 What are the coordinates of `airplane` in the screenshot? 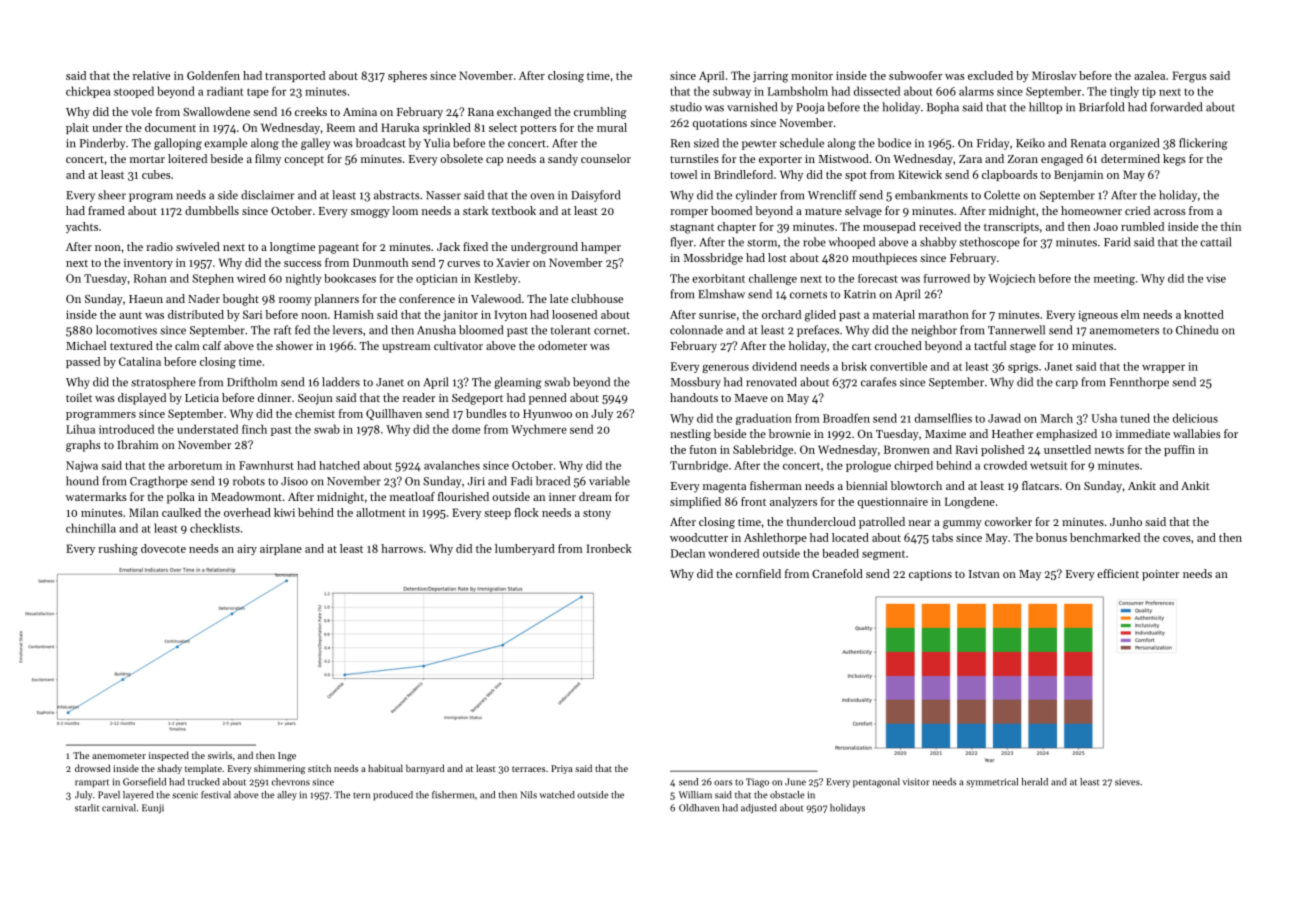 It's located at (281, 549).
